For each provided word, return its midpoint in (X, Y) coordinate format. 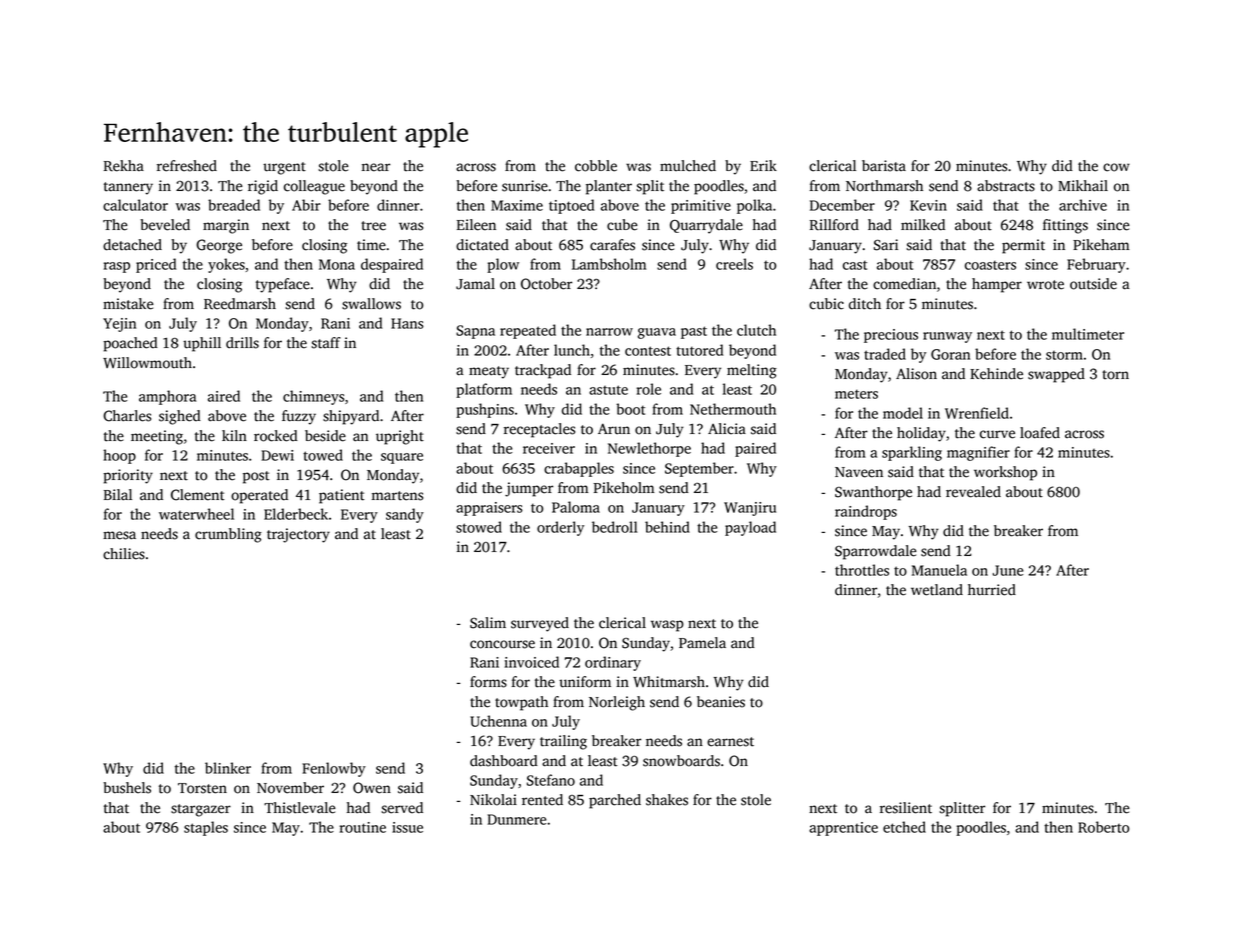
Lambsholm (609, 264)
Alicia (727, 429)
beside (325, 436)
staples (206, 828)
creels (734, 264)
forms (488, 682)
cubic (826, 304)
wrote (1045, 285)
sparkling (912, 453)
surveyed (540, 624)
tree (373, 226)
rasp (117, 267)
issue (407, 827)
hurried (992, 590)
